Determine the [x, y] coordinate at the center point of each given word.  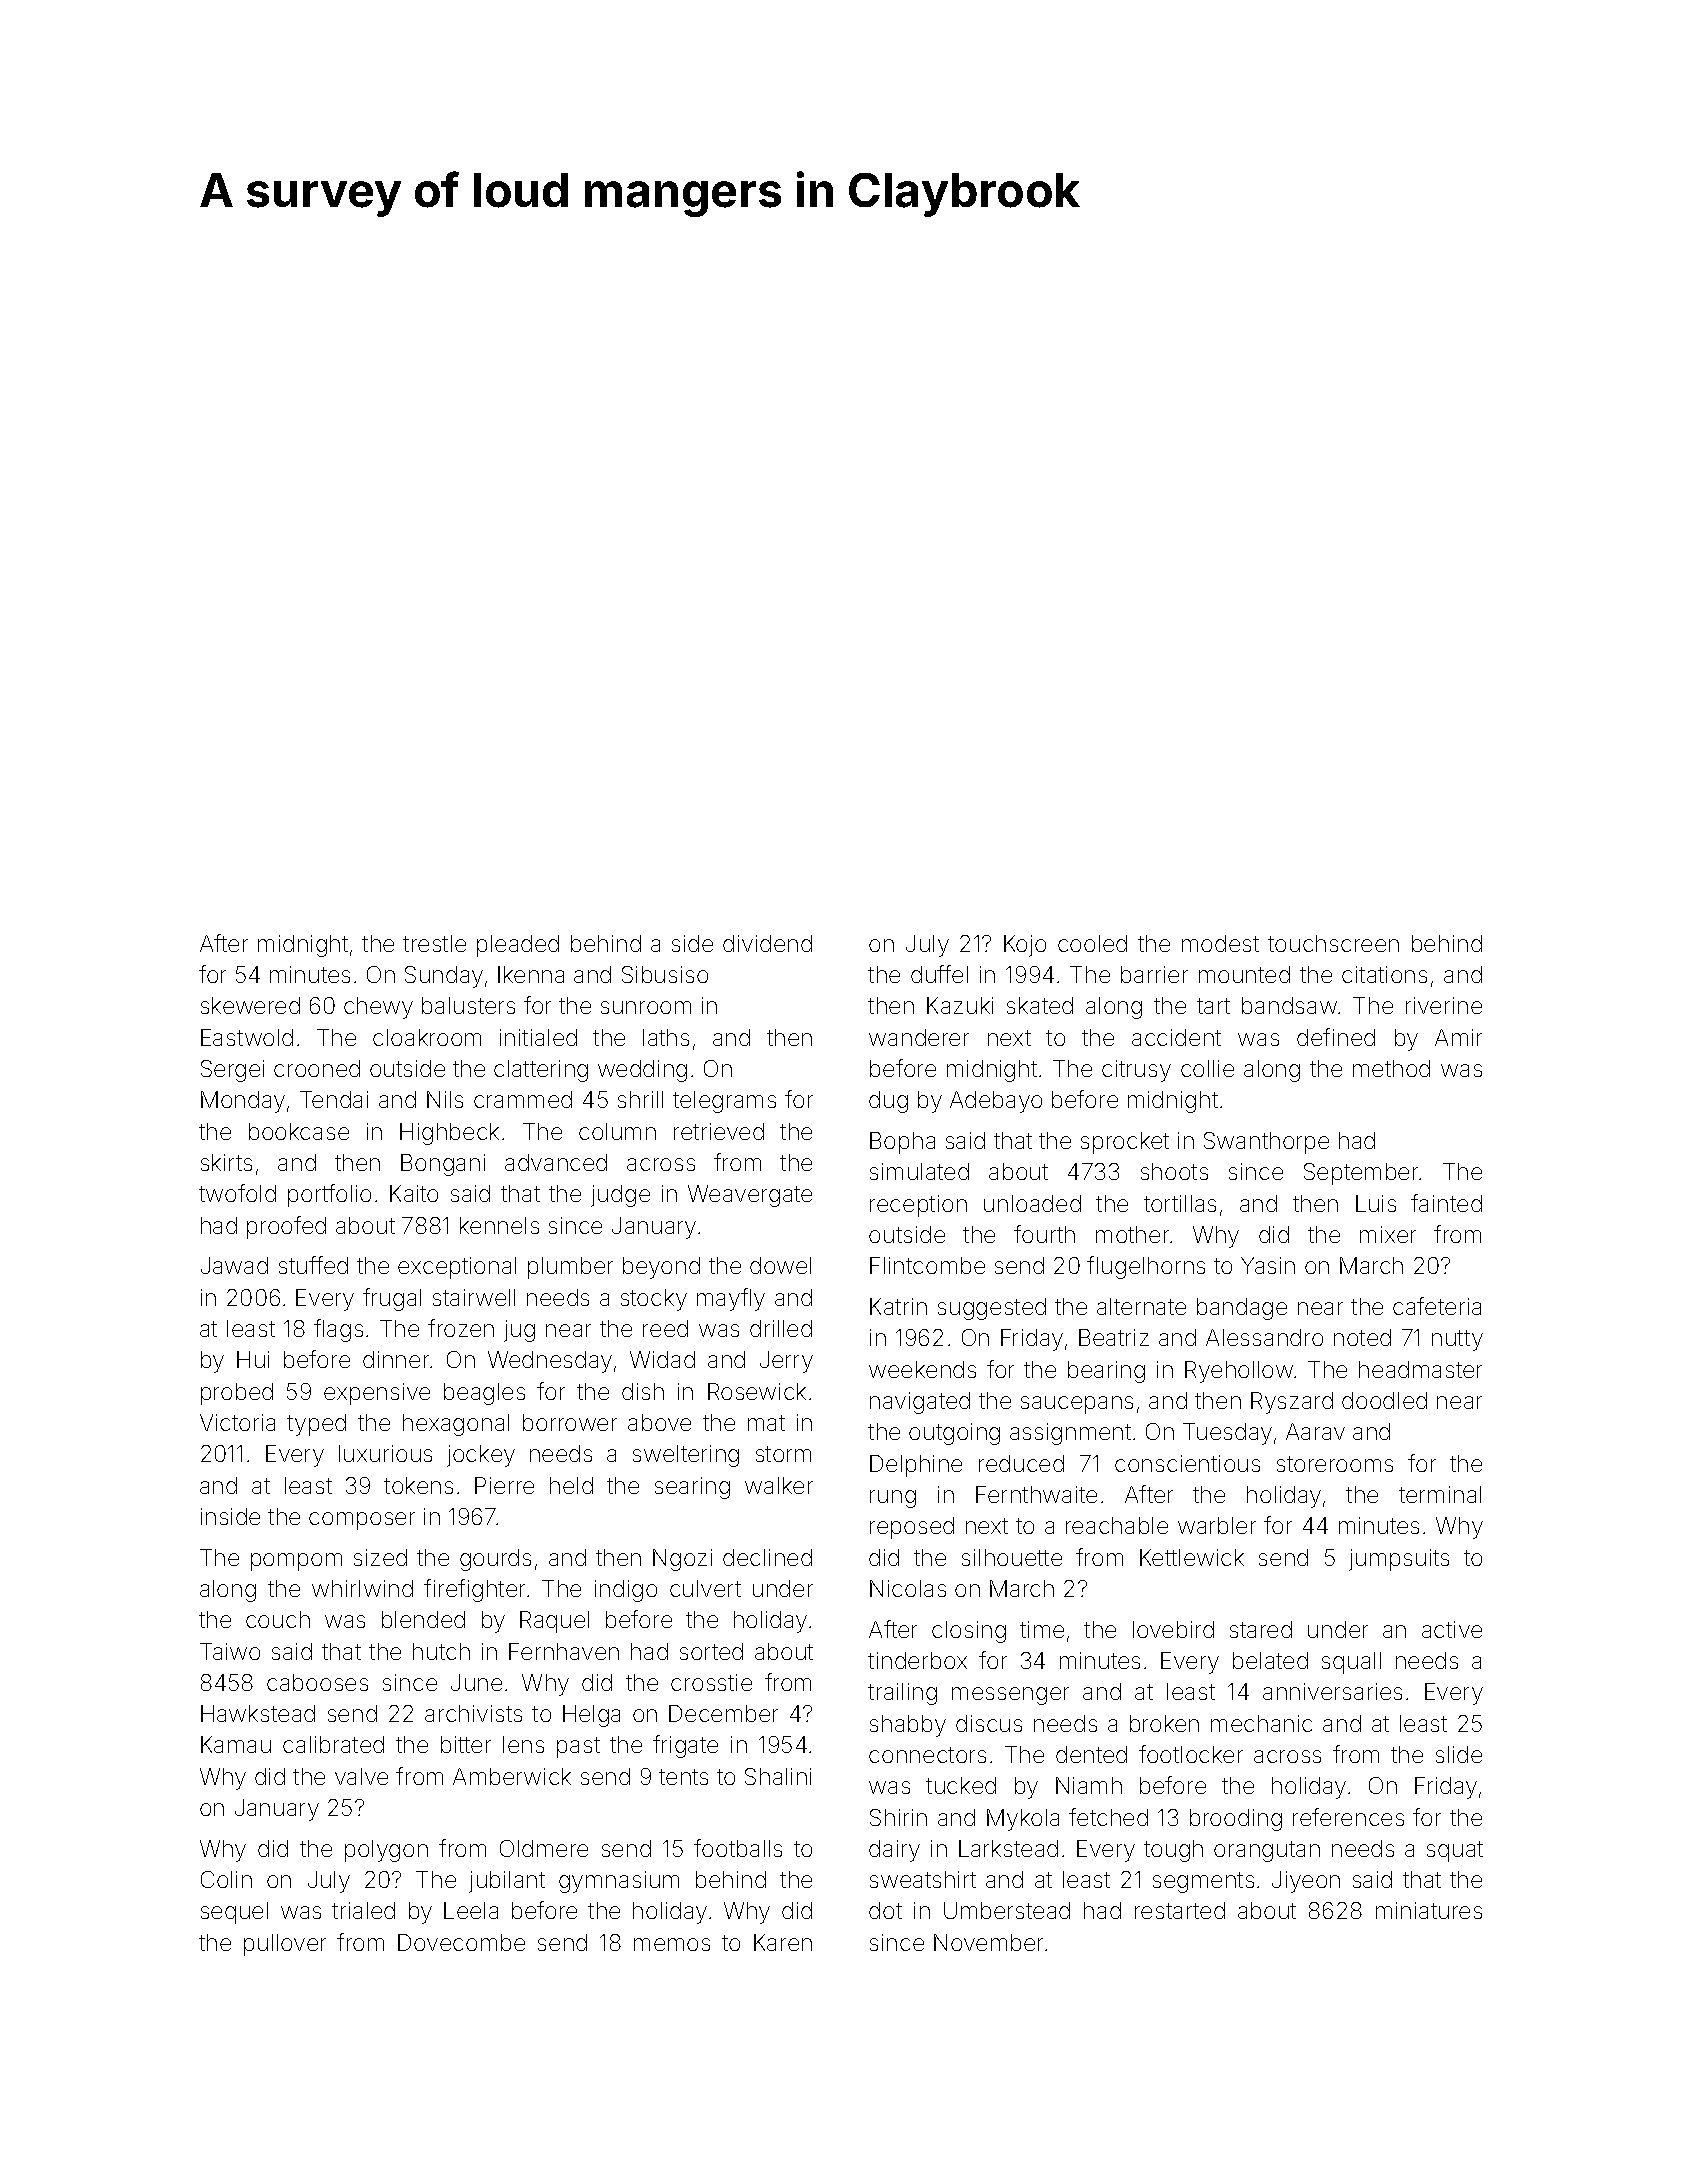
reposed [912, 1528]
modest [1220, 943]
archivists [473, 1713]
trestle [434, 943]
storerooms [1335, 1464]
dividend [767, 943]
